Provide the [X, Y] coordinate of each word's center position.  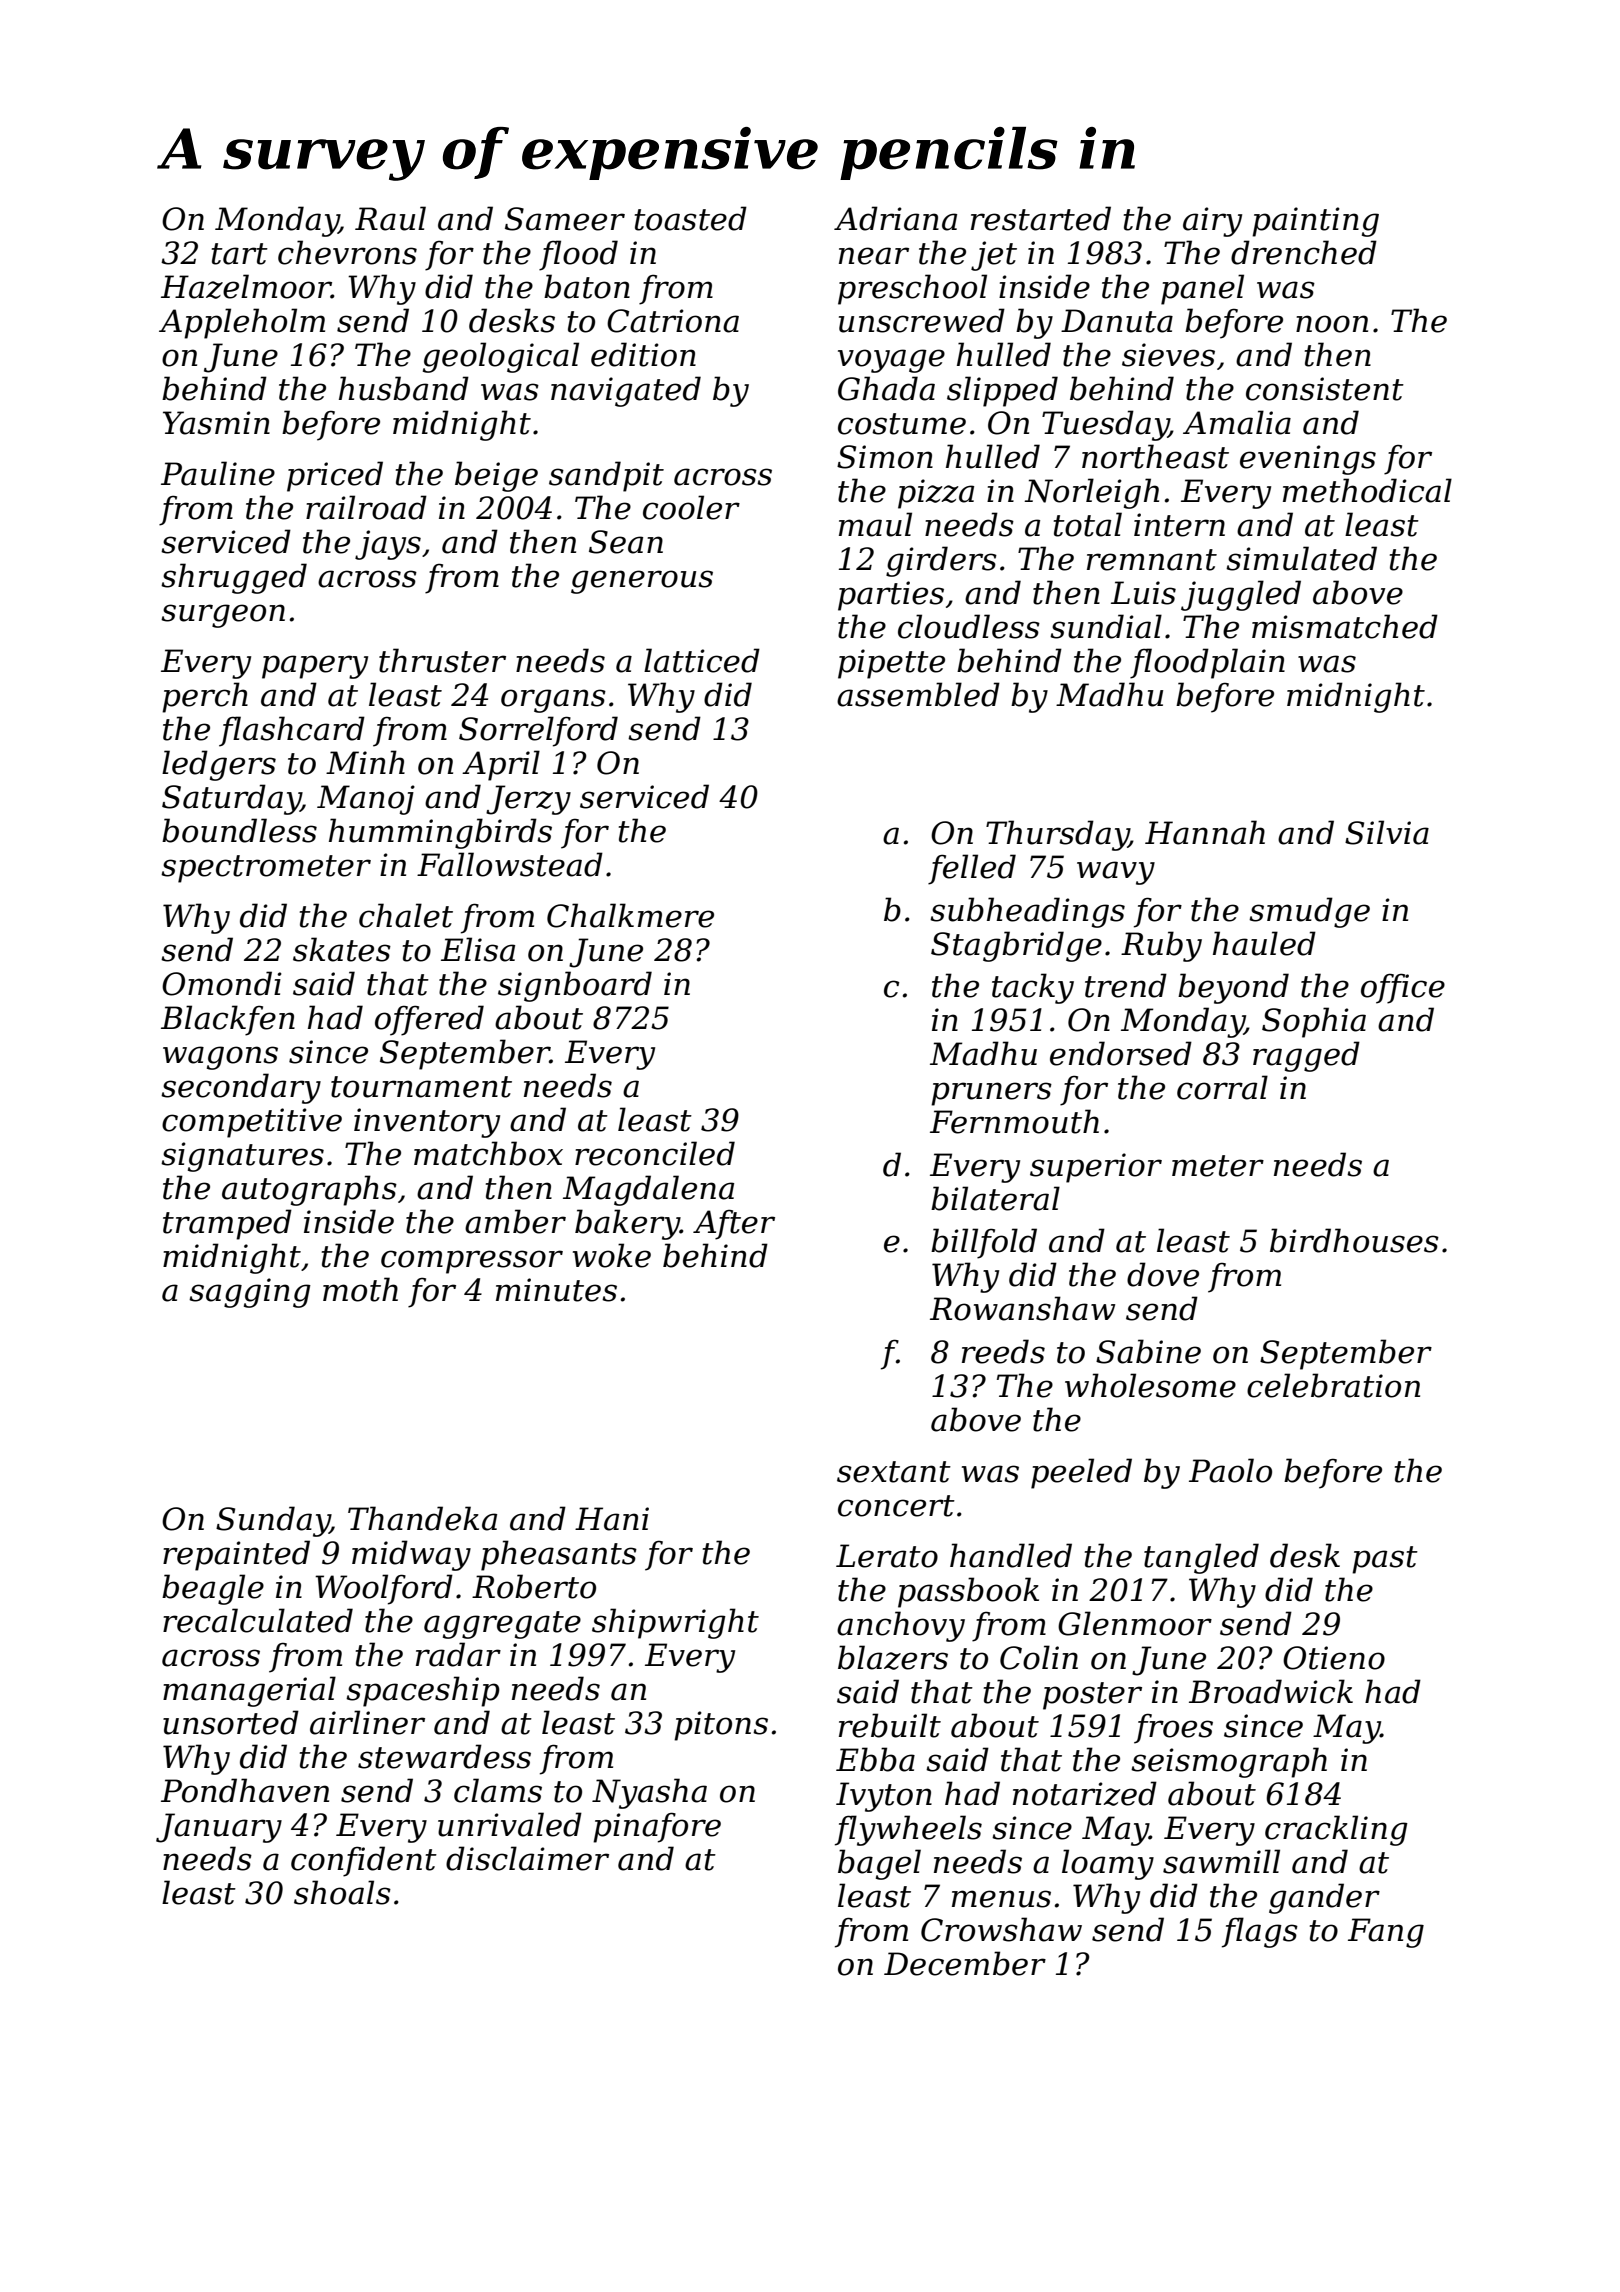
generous [642, 582]
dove [1163, 1274]
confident [364, 1861]
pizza [936, 494]
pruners [991, 1094]
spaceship [423, 1691]
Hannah [1205, 832]
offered [429, 1020]
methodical [1367, 490]
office [1403, 988]
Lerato [887, 1556]
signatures [242, 1157]
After [734, 1224]
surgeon [223, 616]
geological [501, 357]
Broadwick [1271, 1691]
